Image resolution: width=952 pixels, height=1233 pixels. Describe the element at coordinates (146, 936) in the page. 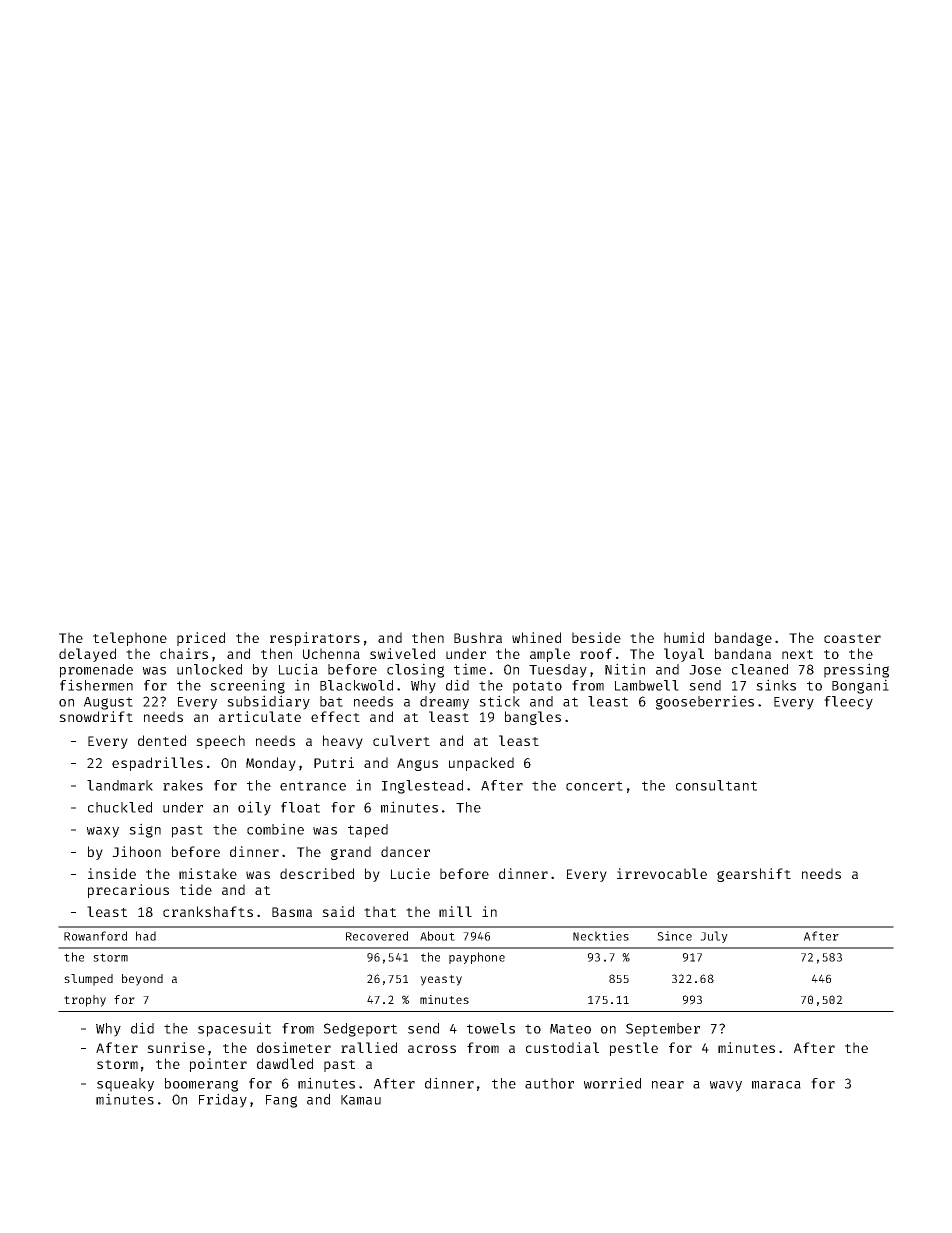

I see `had` at that location.
